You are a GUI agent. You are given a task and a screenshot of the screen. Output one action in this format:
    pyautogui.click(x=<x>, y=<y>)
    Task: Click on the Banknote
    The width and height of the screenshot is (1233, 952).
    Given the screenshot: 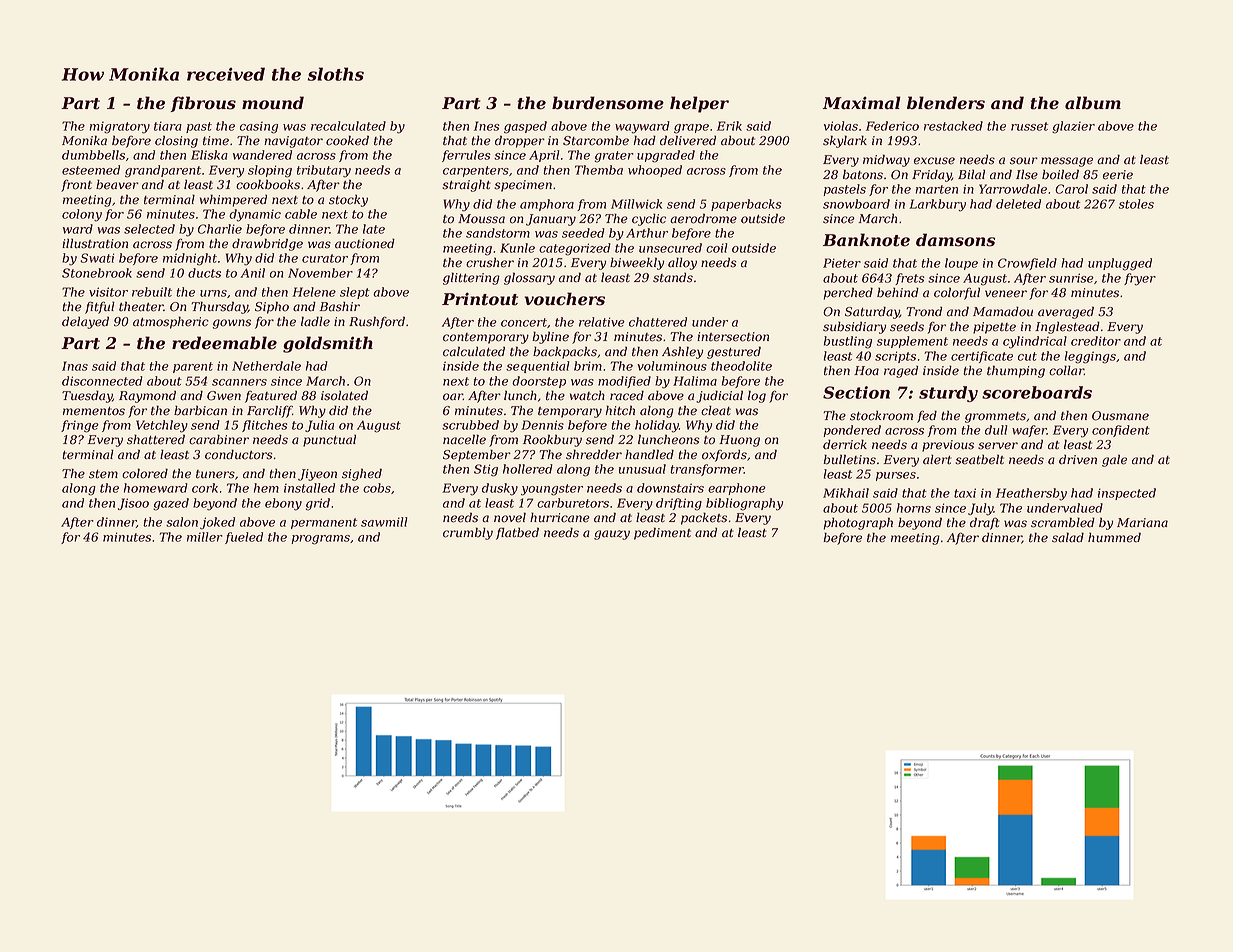 What is the action you would take?
    pyautogui.click(x=866, y=240)
